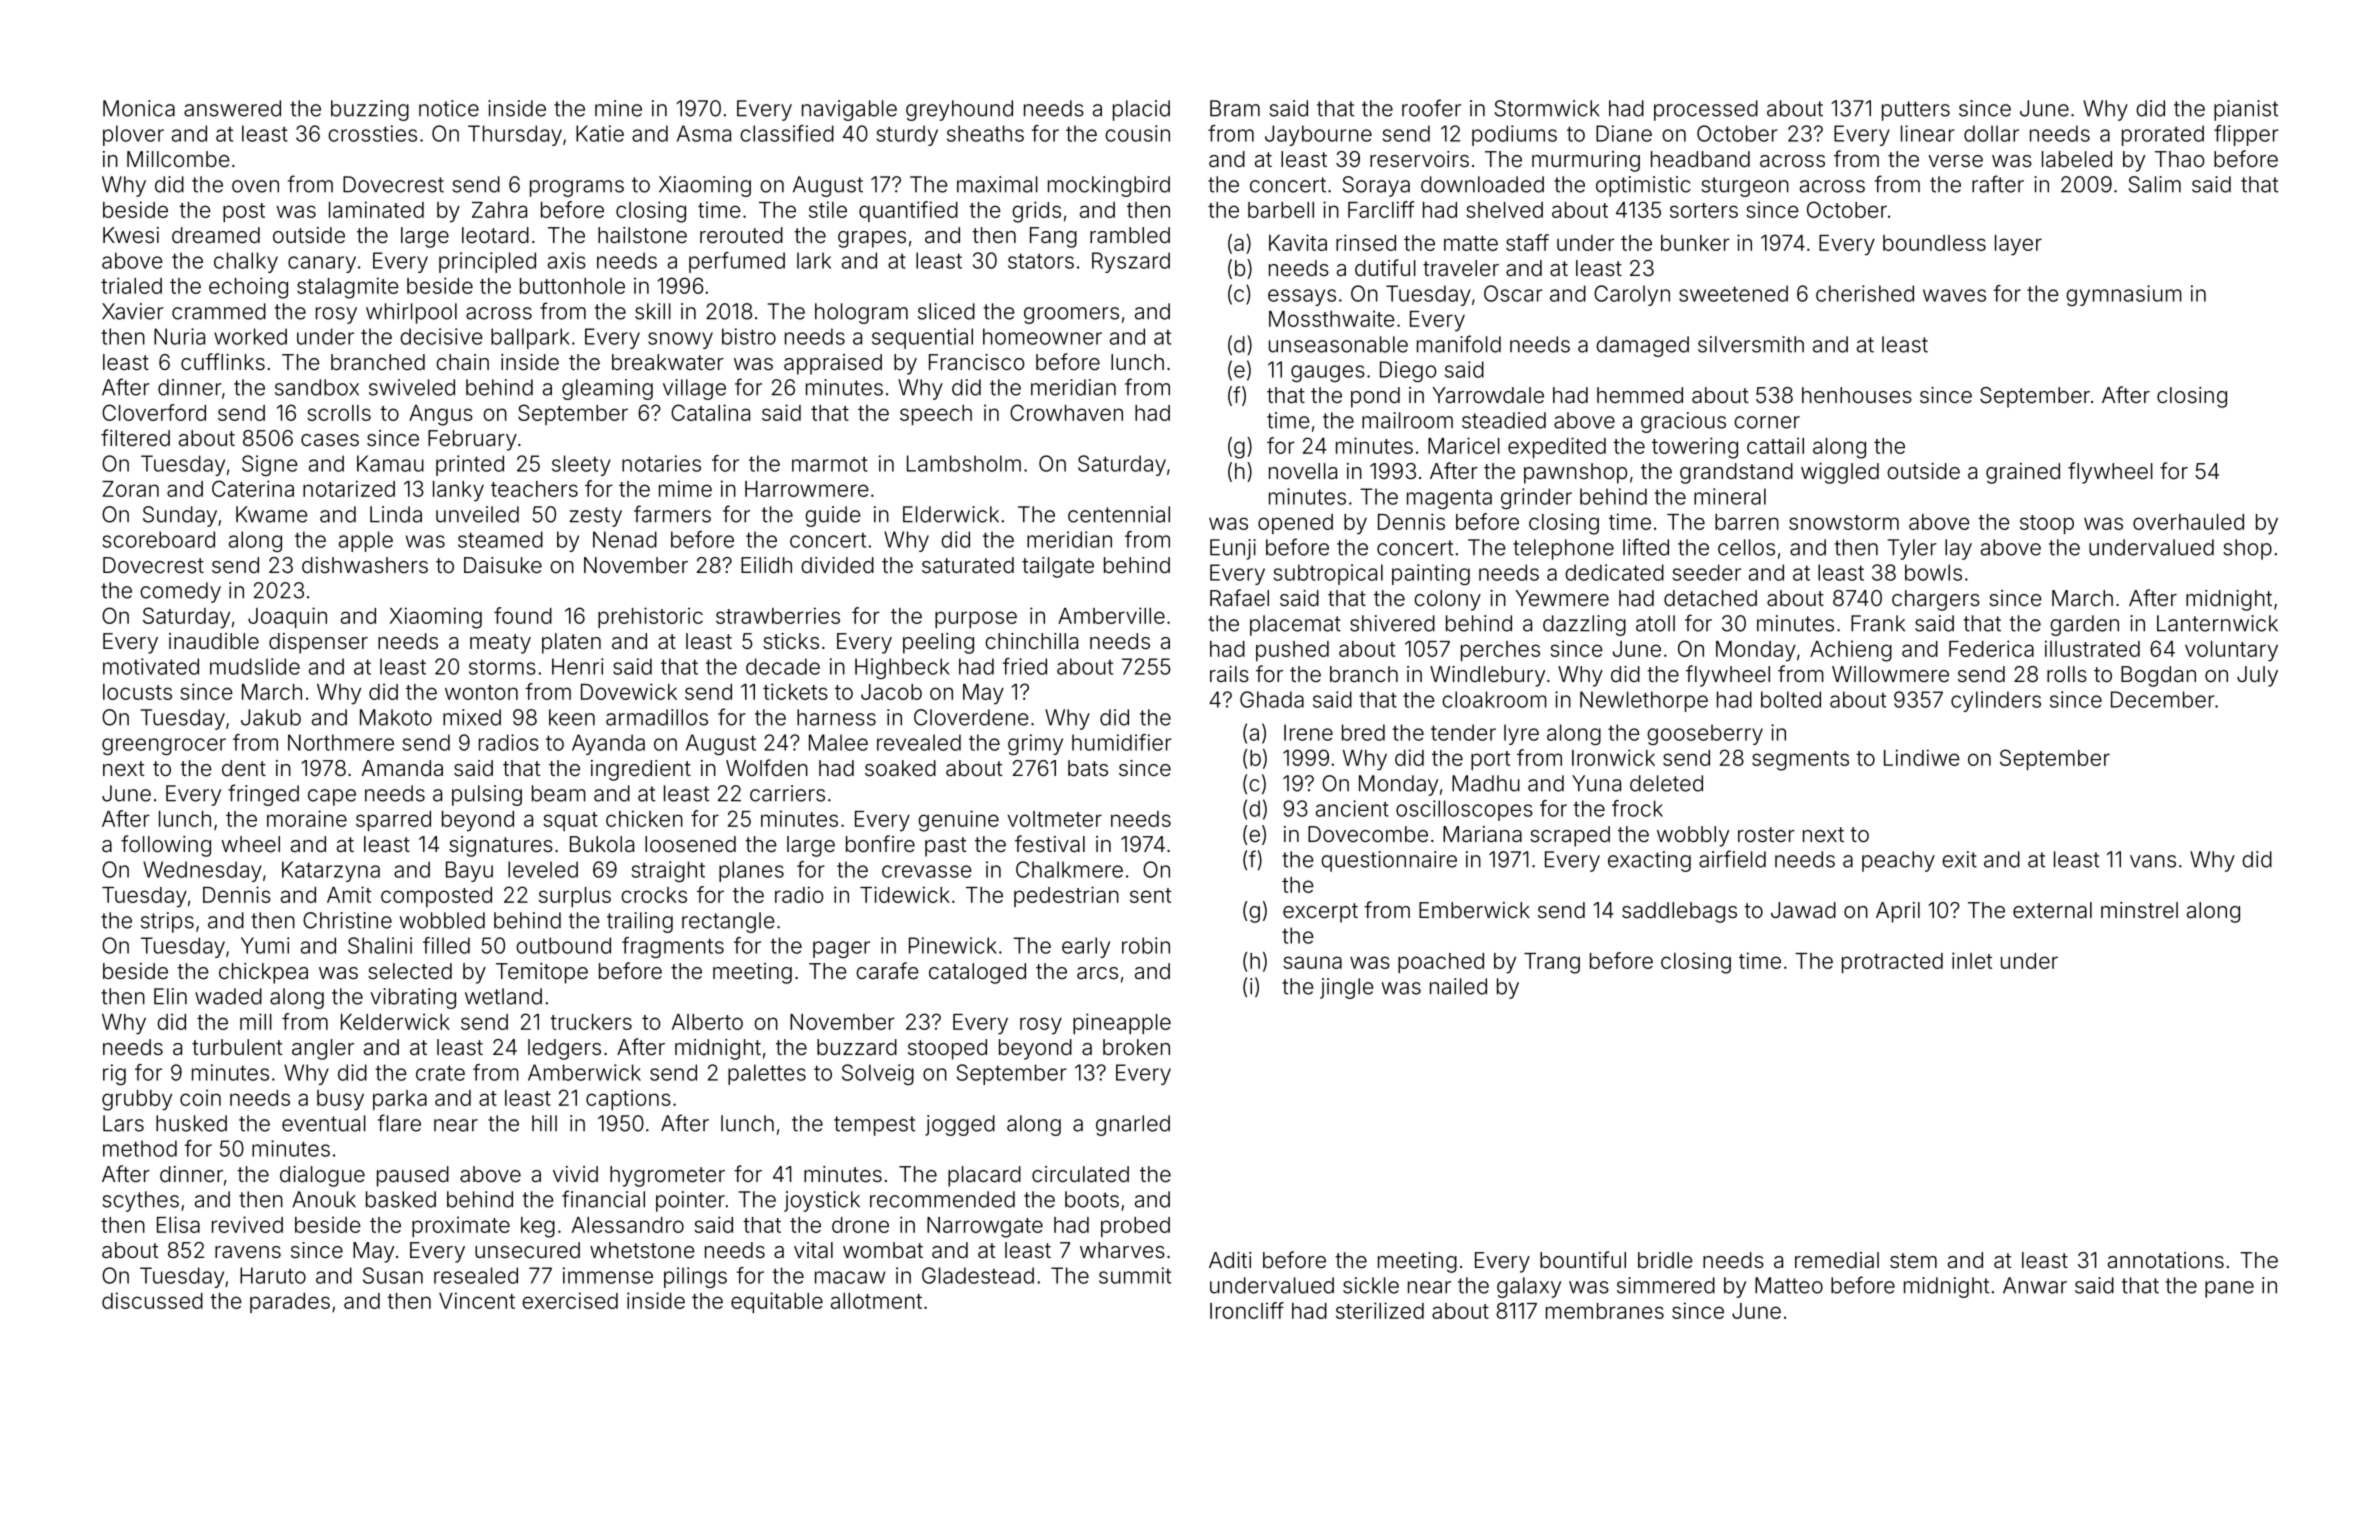 This screenshot has width=2380, height=1540. I want to click on vivid, so click(575, 1174).
